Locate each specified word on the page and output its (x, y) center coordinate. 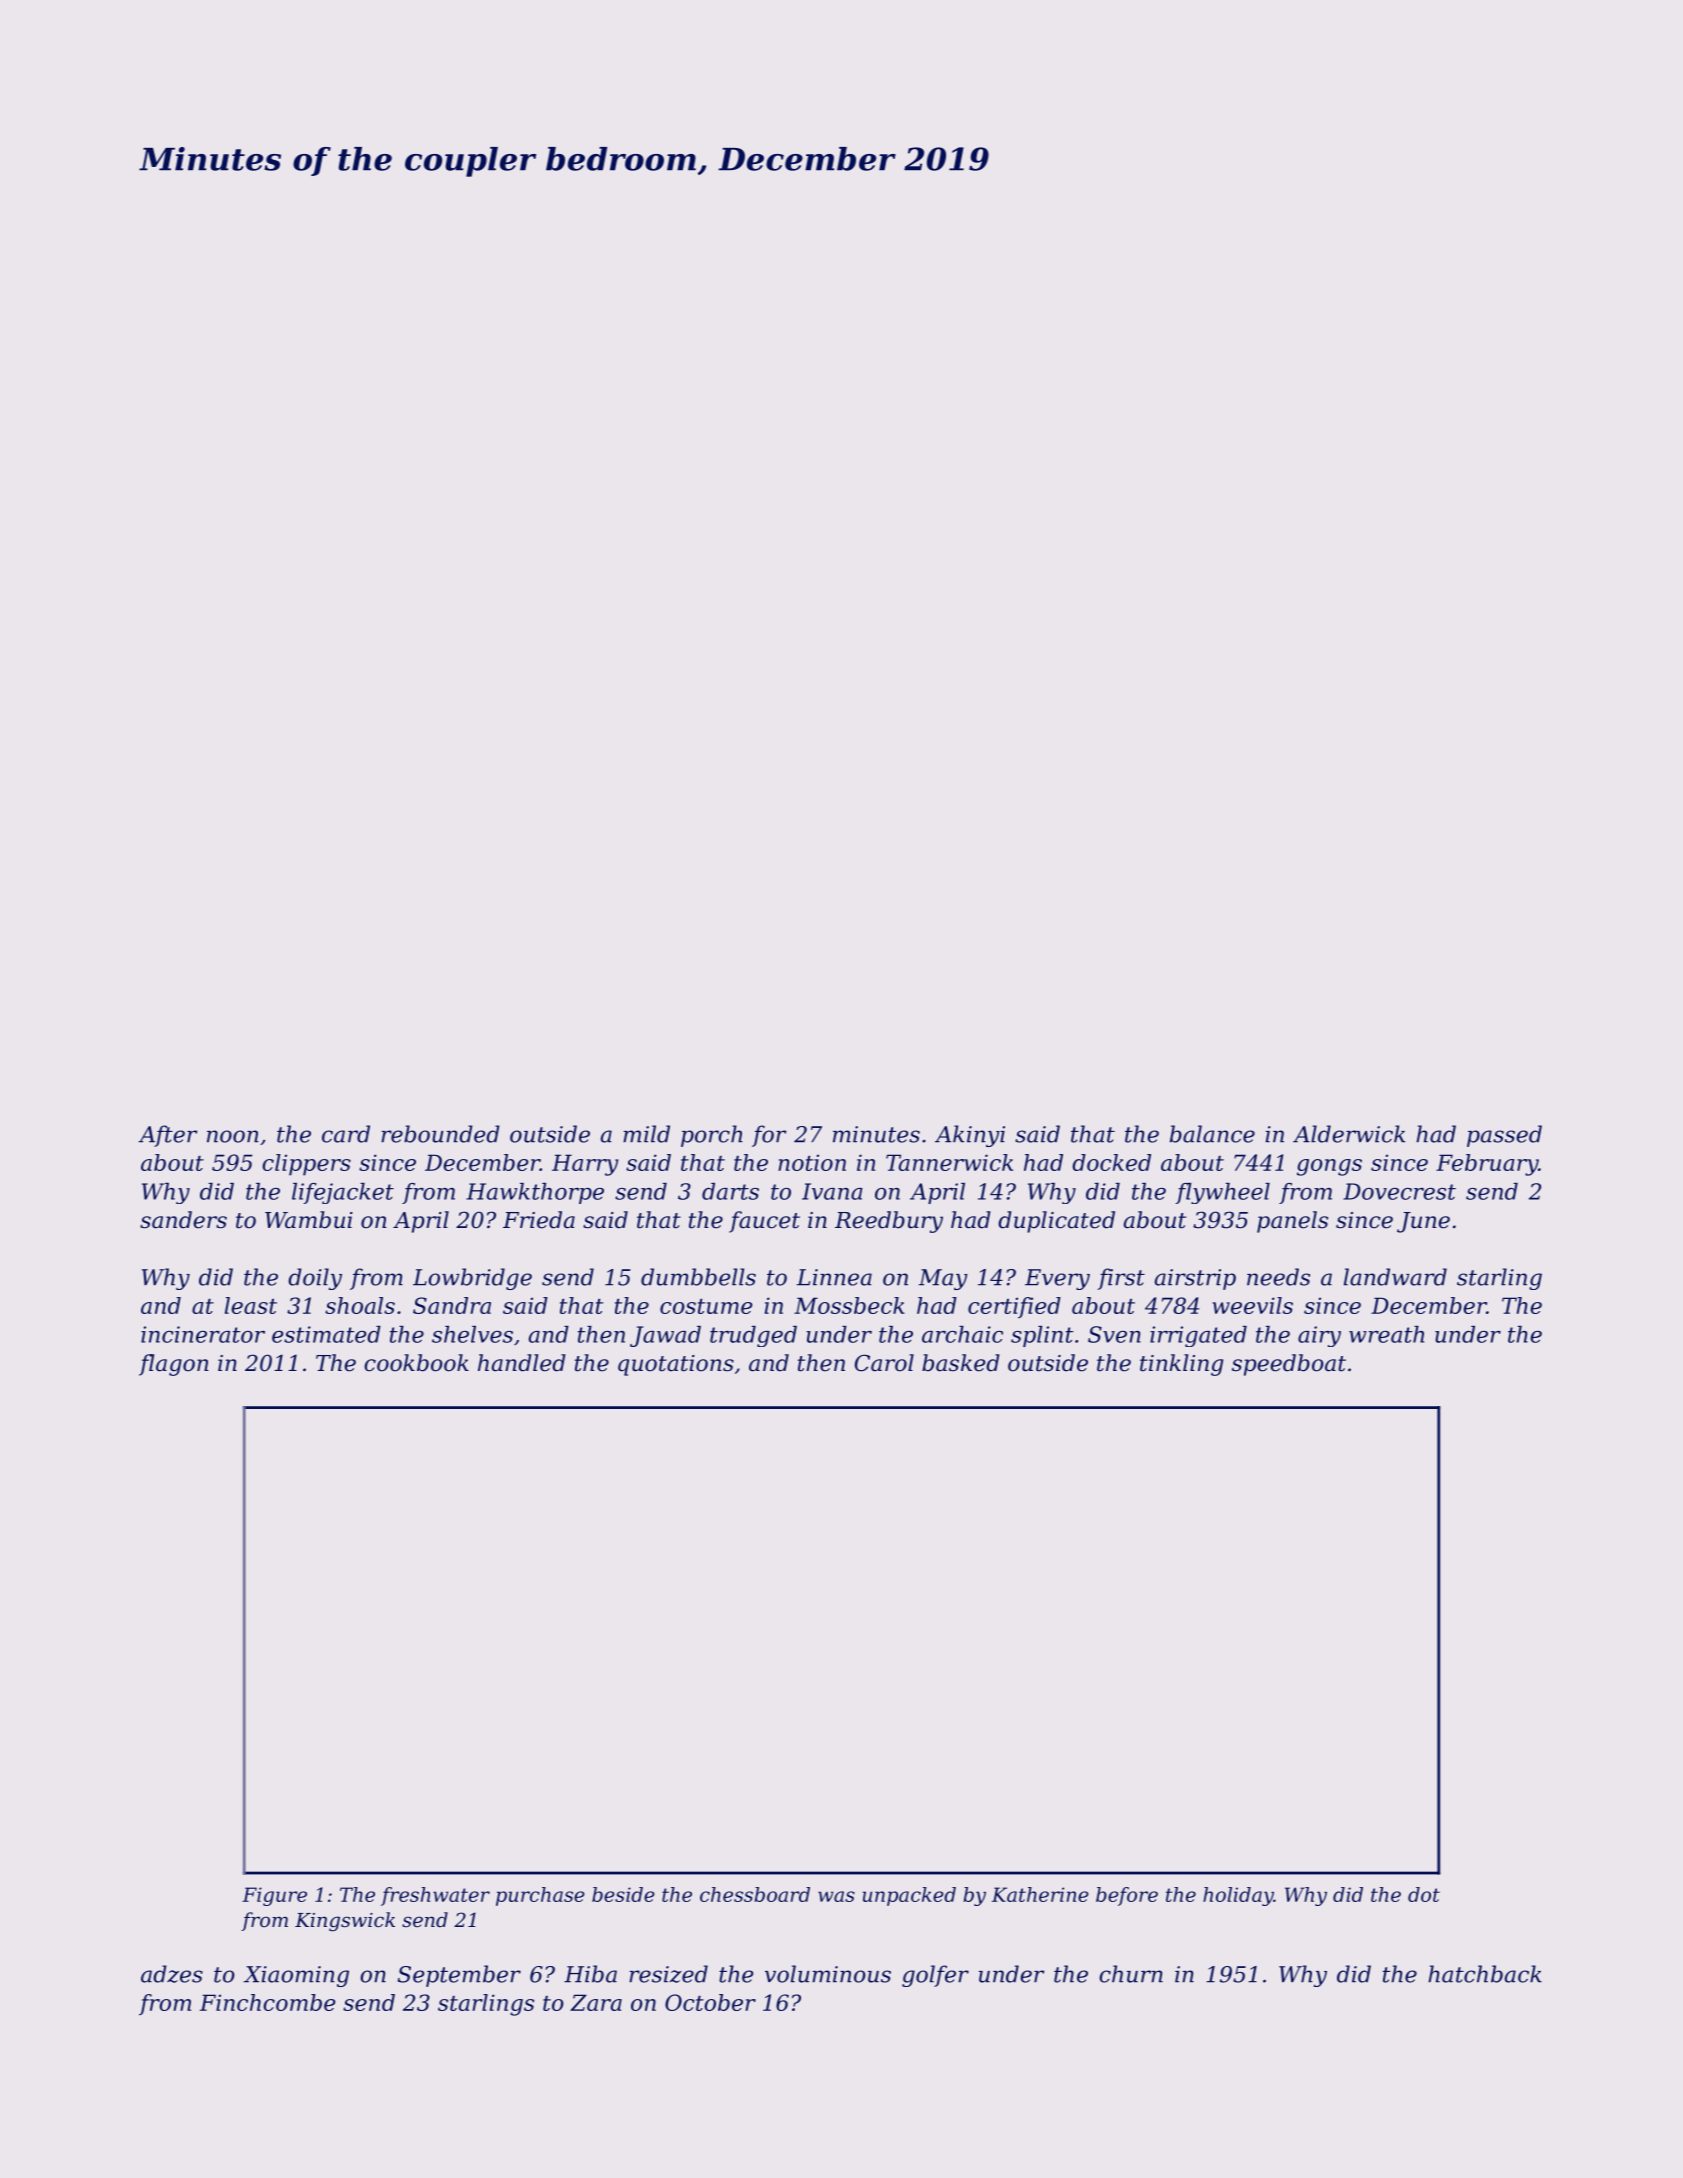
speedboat (1289, 1365)
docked (1111, 1162)
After (167, 1136)
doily (315, 1279)
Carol (884, 1363)
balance (1212, 1134)
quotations (676, 1365)
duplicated (1056, 1222)
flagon (174, 1365)
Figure (274, 1896)
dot (1424, 1894)
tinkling (1181, 1365)
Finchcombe (267, 2002)
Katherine (1040, 1894)
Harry (585, 1165)
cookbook (416, 1363)
